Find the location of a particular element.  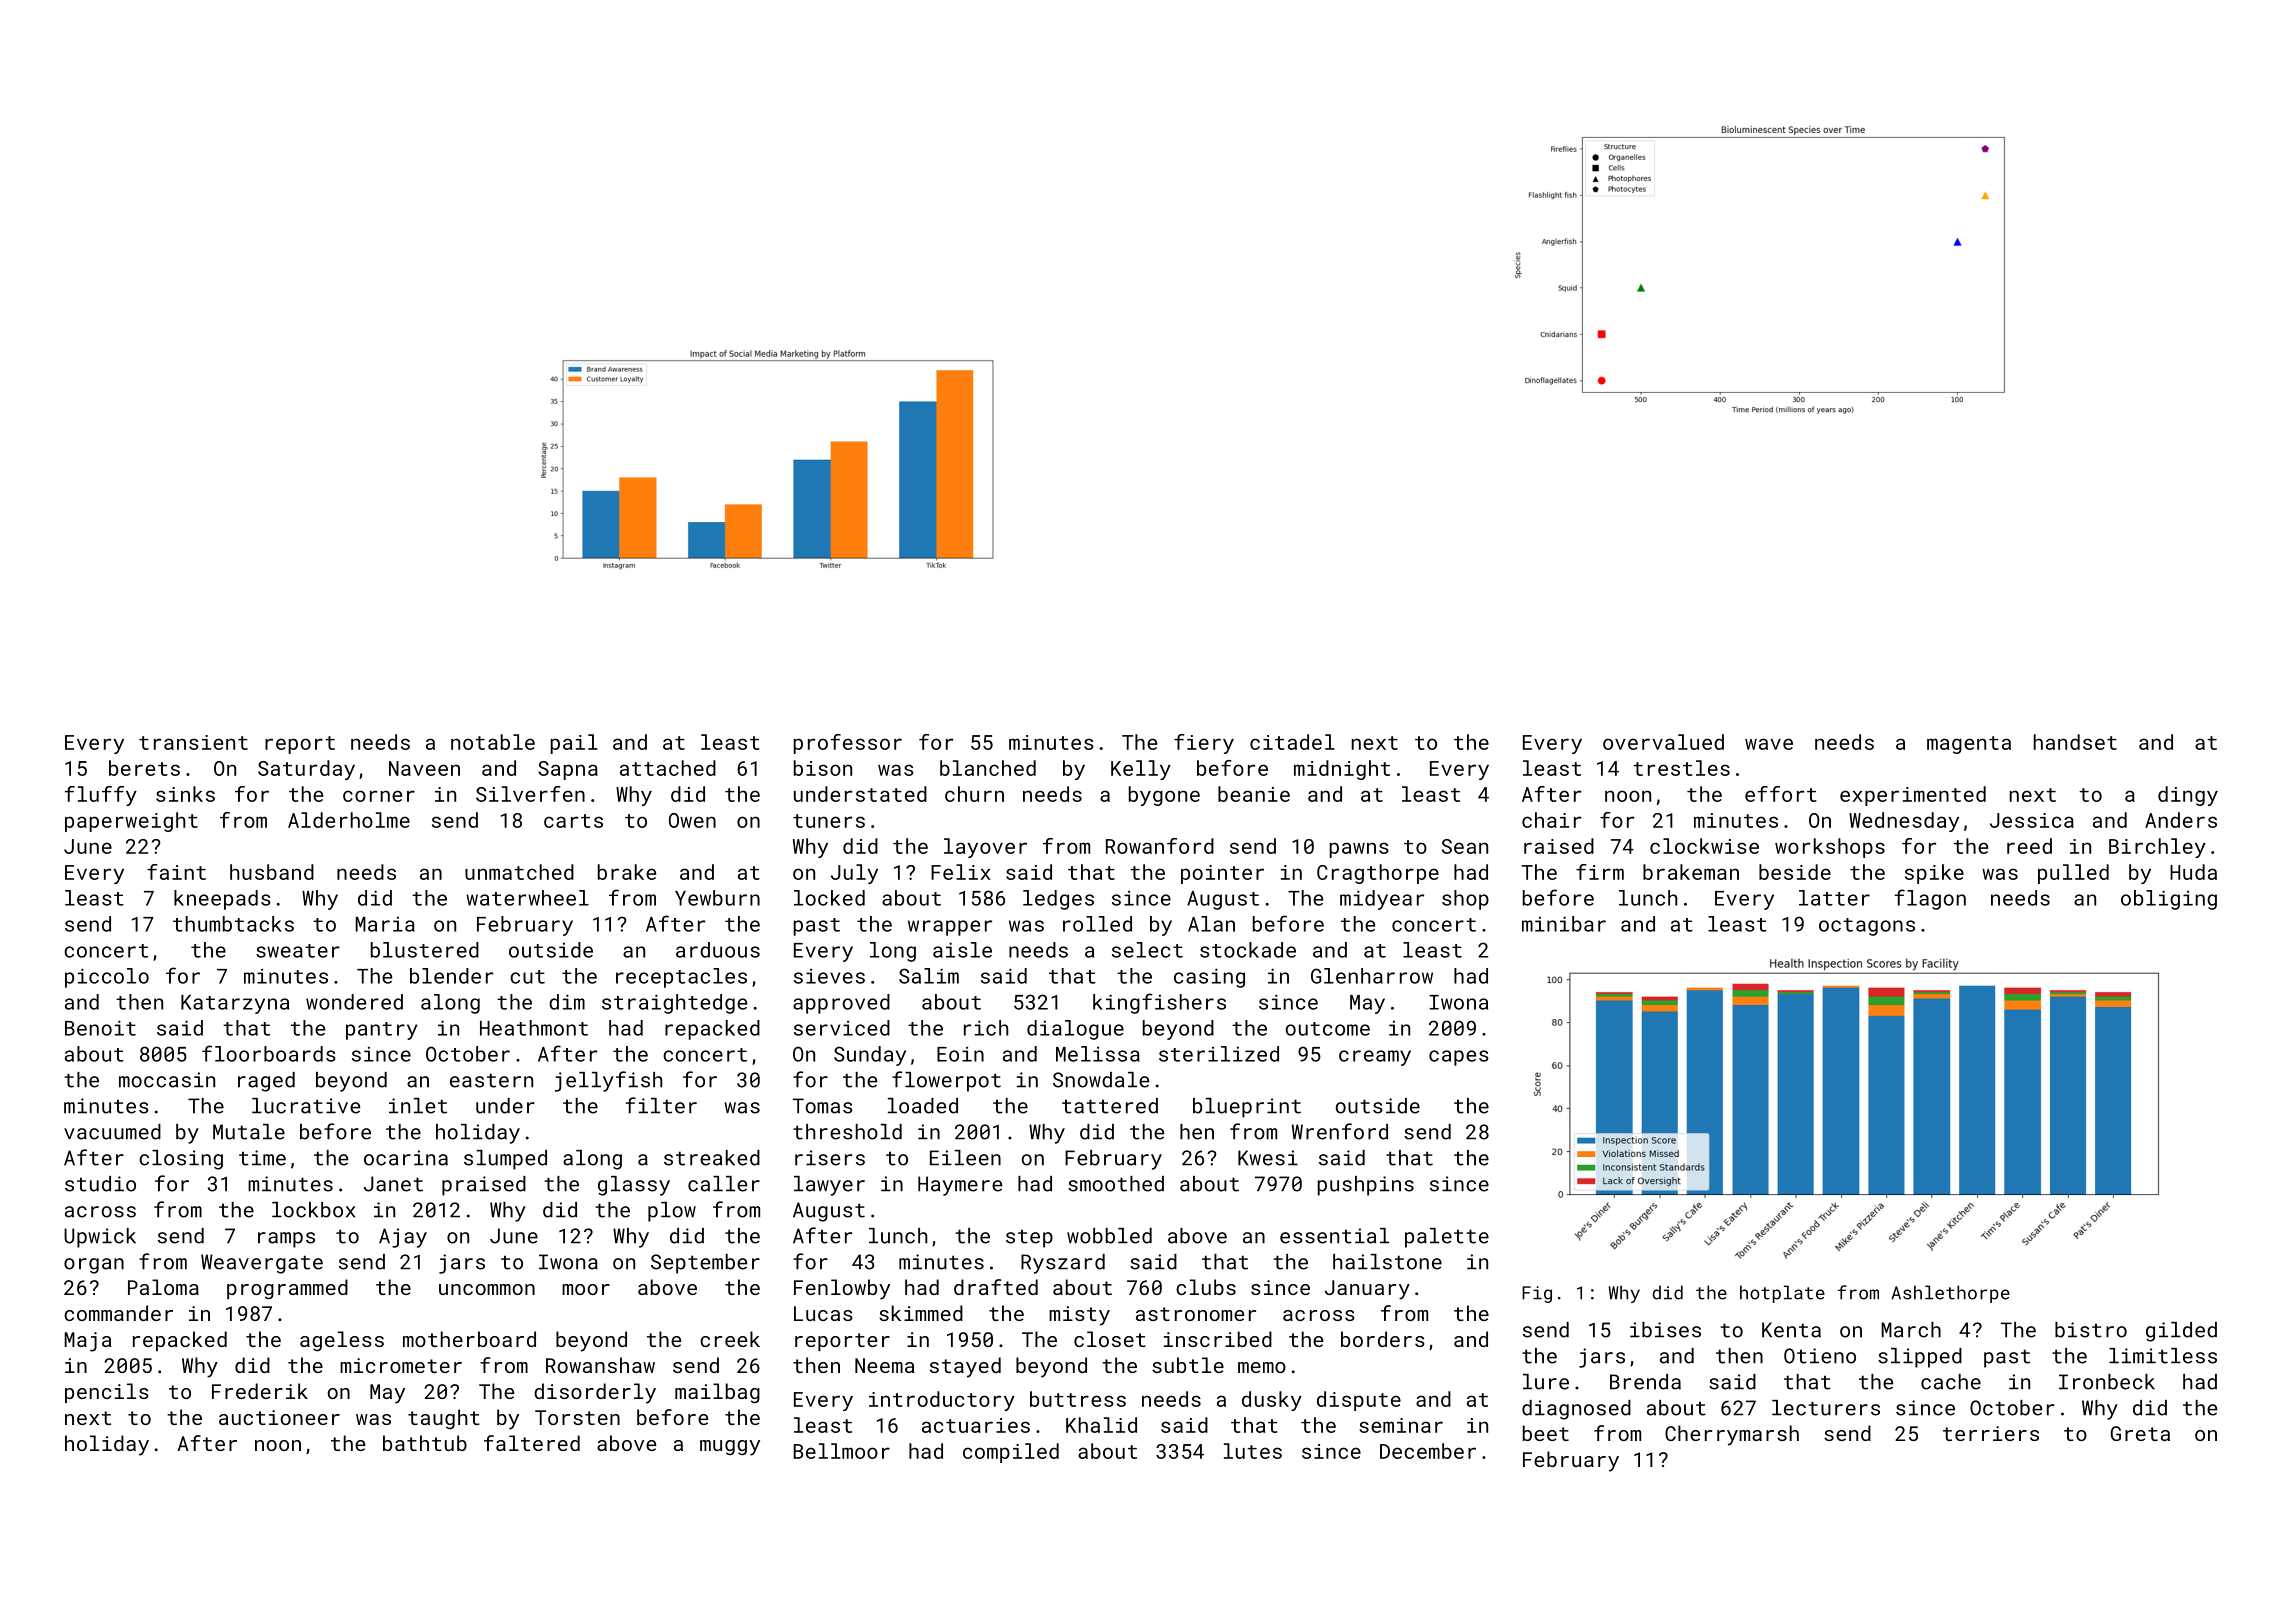

bathtub is located at coordinates (425, 1443).
